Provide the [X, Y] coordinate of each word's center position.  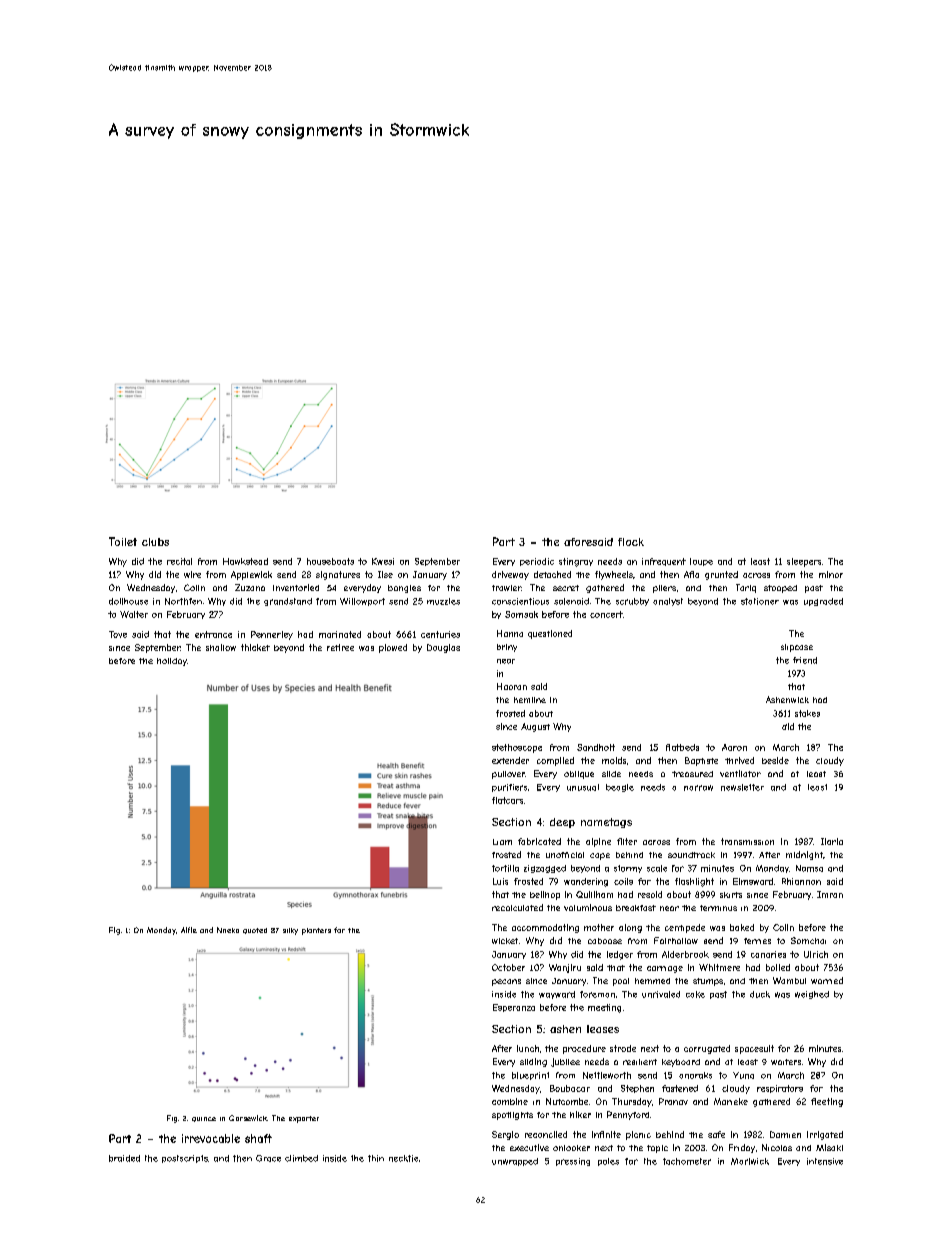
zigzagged [545, 869]
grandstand [288, 602]
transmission [747, 841]
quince [204, 1119]
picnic [638, 1135]
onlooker [571, 1148]
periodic [537, 562]
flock [631, 542]
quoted [255, 931]
